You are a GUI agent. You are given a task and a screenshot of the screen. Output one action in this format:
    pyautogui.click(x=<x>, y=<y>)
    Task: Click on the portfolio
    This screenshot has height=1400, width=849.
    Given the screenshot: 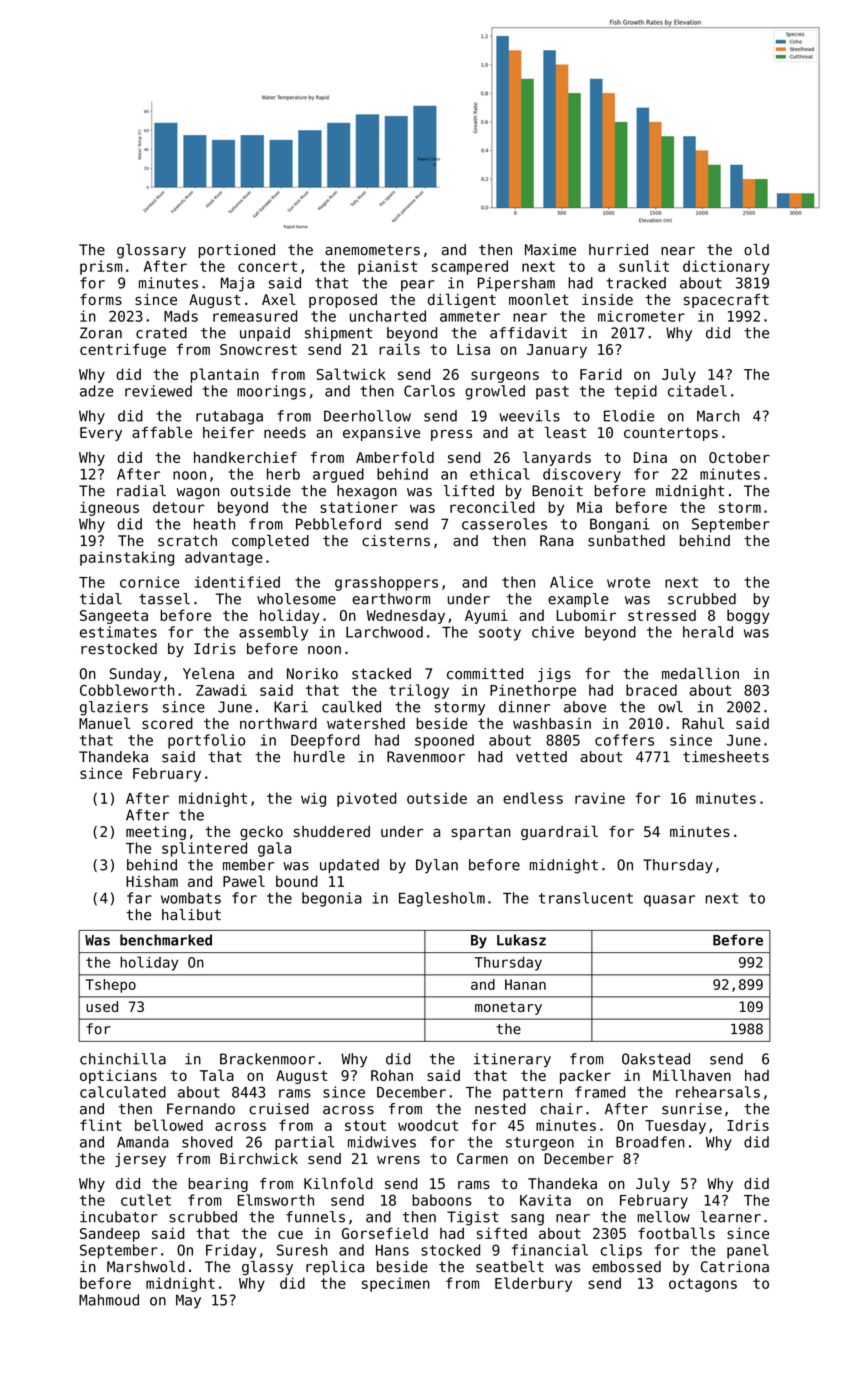 What is the action you would take?
    pyautogui.click(x=206, y=741)
